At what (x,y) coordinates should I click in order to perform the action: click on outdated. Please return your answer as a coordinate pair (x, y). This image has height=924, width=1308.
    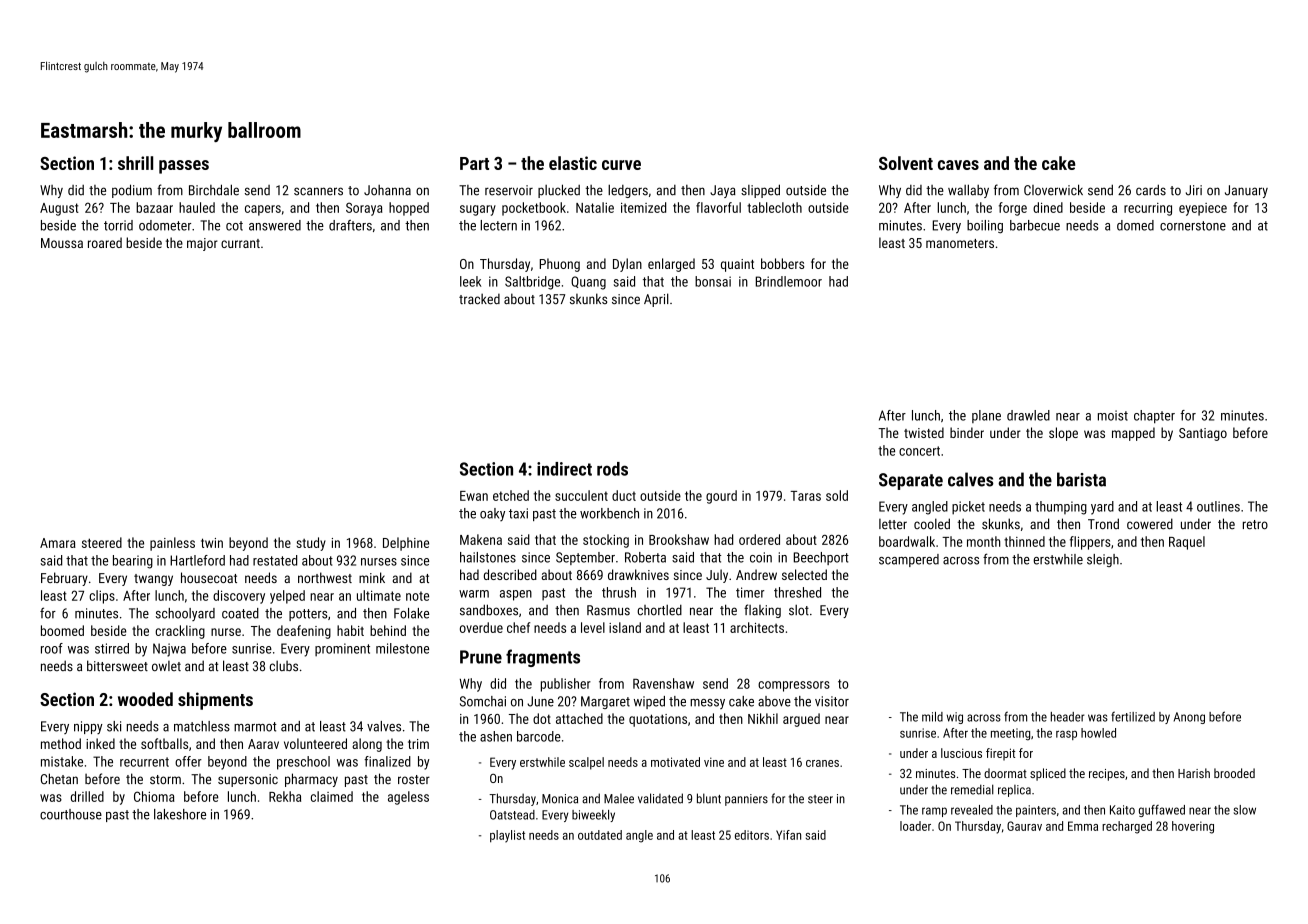
    Looking at the image, I should click on (600, 835).
